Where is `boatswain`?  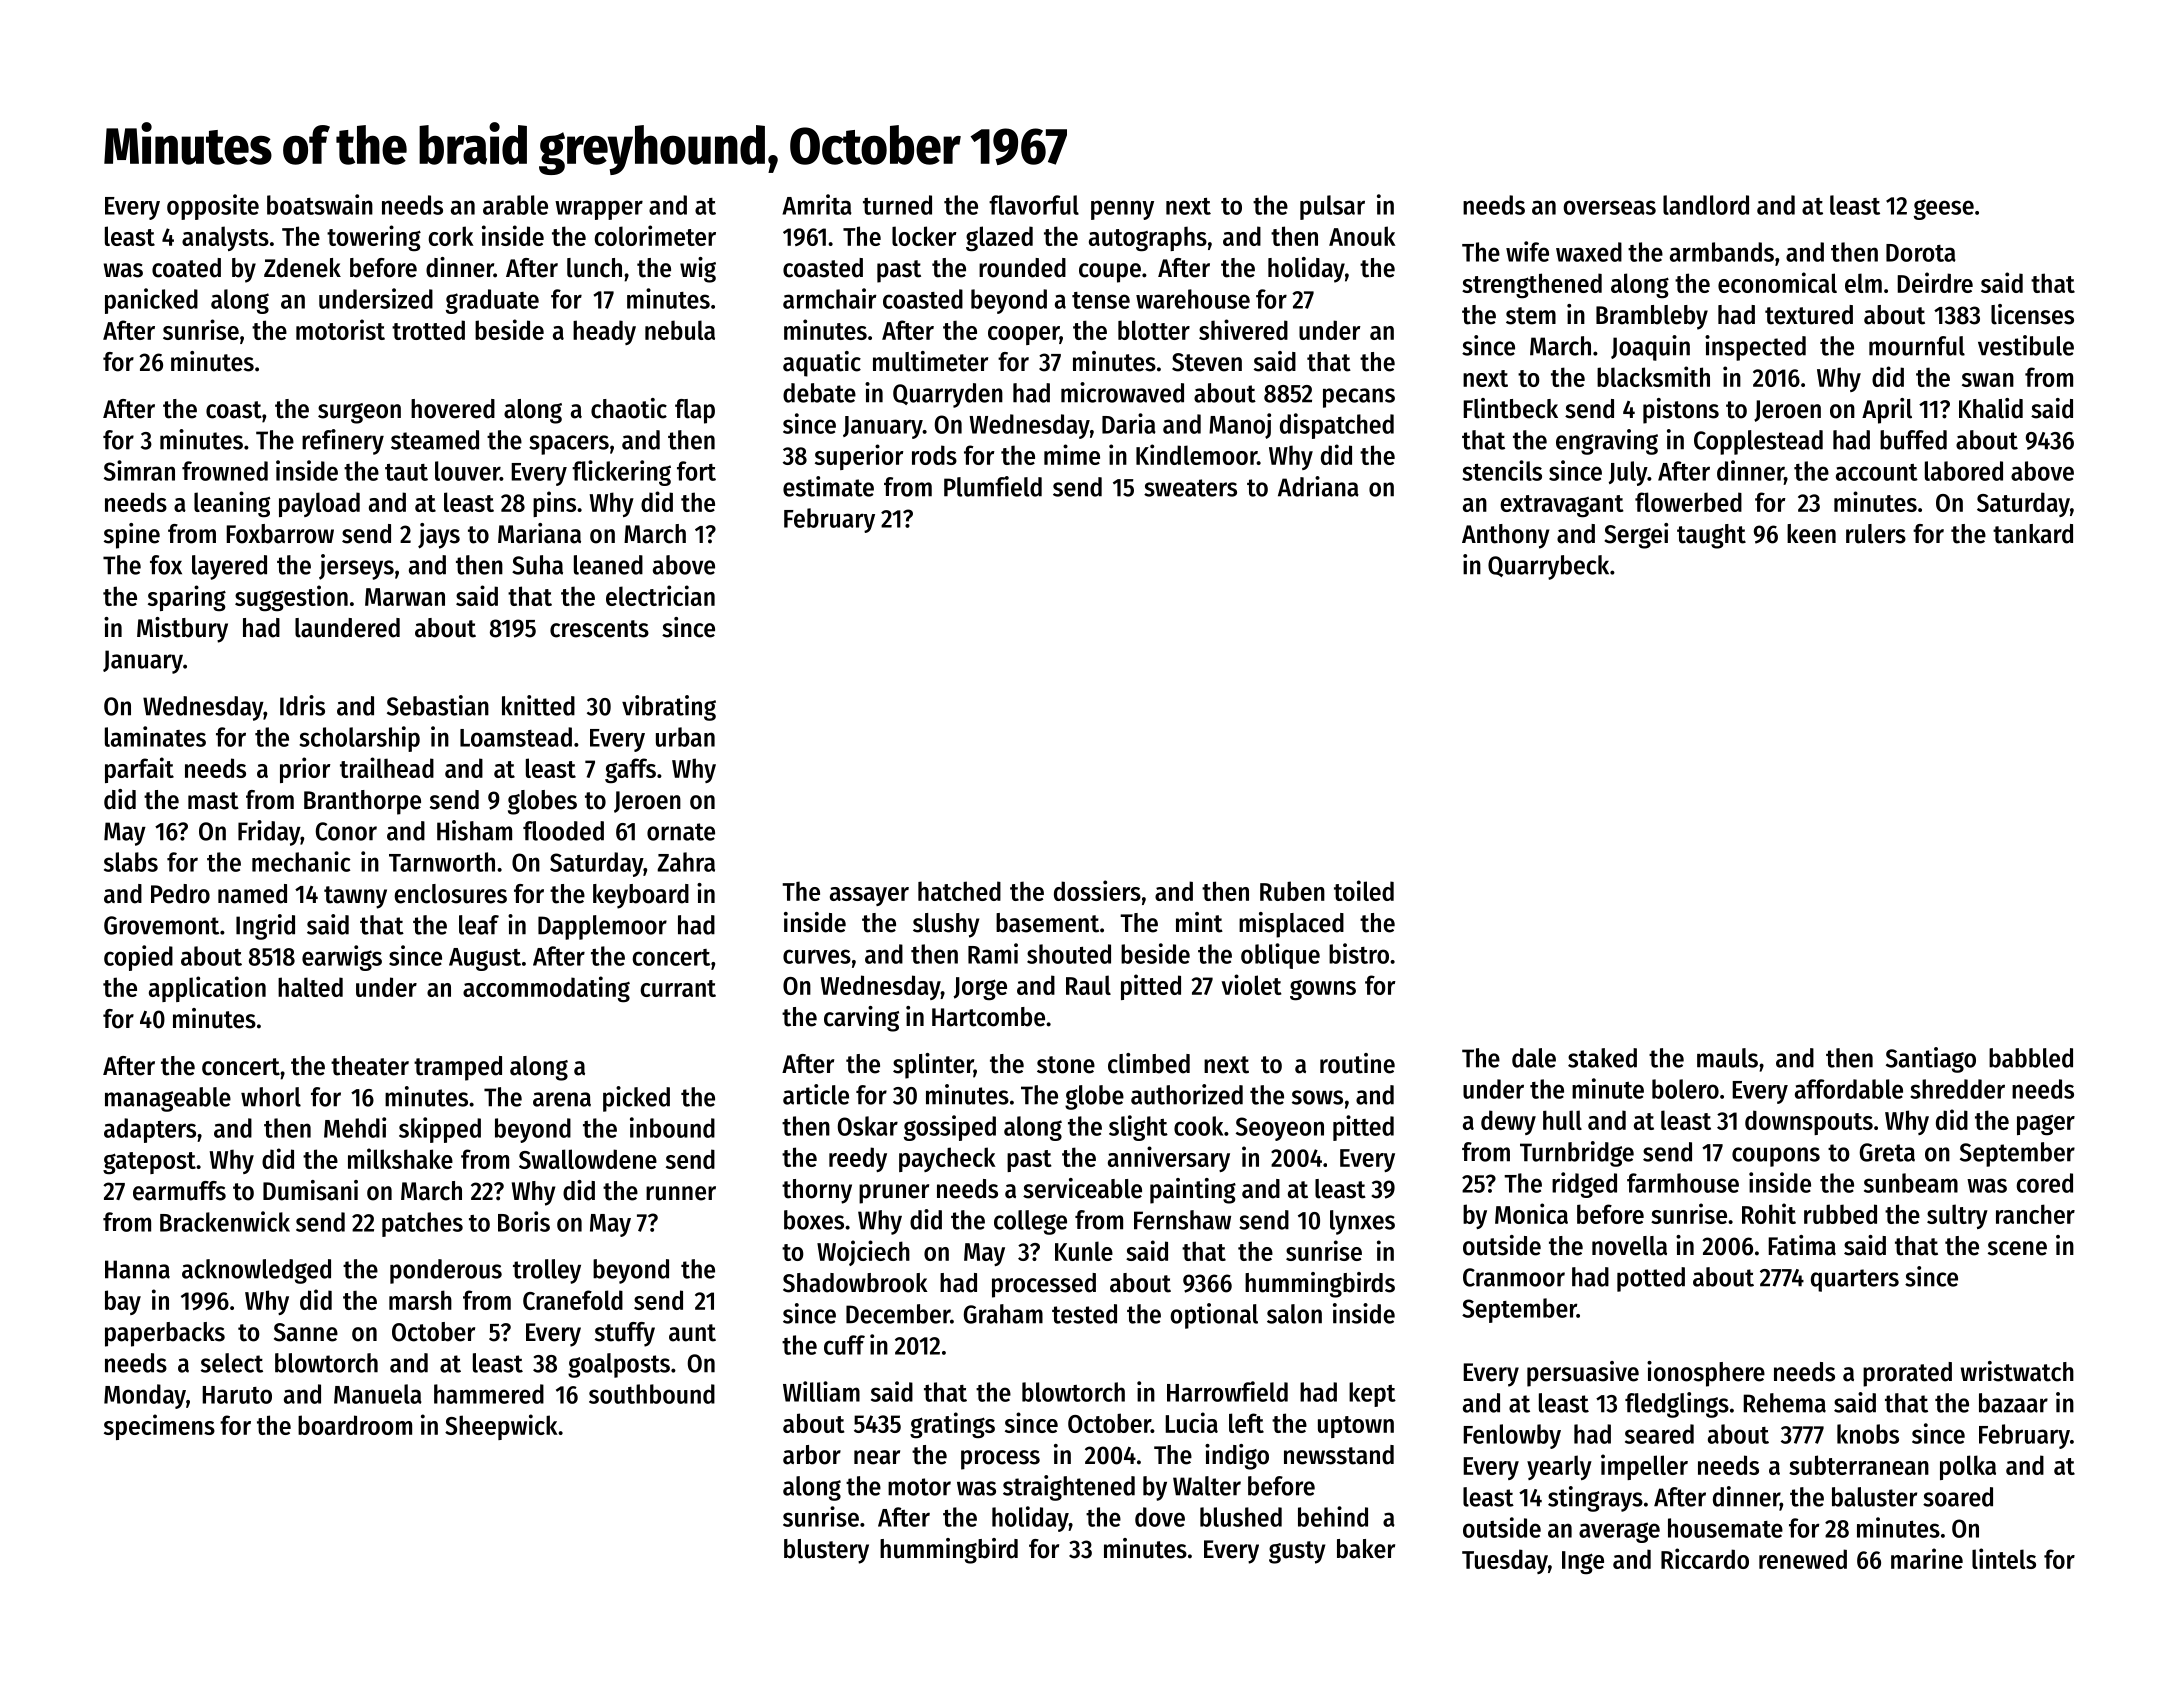 boatswain is located at coordinates (320, 204).
